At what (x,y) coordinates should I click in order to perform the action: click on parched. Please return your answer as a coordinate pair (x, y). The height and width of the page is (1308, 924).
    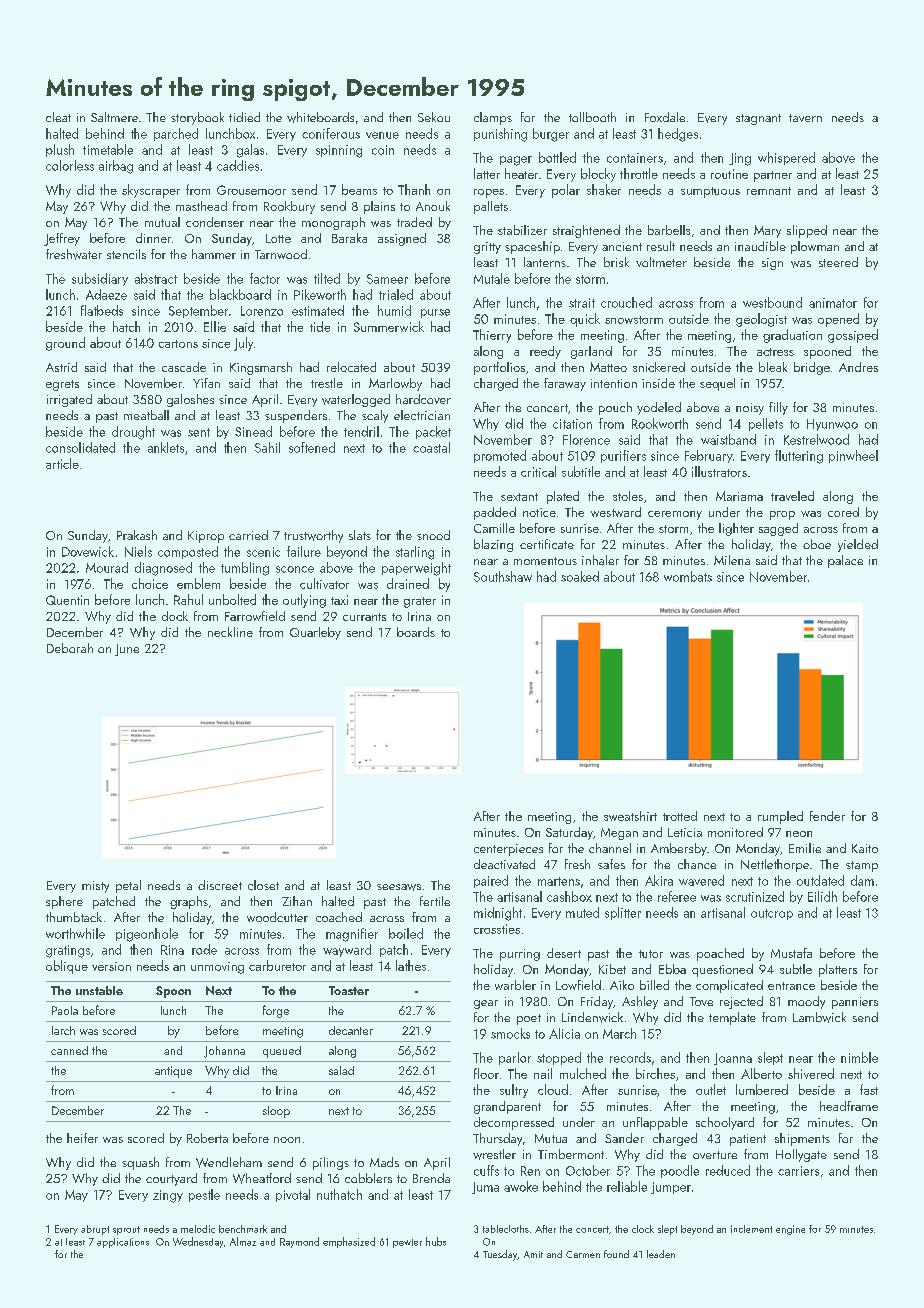
    Looking at the image, I should click on (176, 134).
